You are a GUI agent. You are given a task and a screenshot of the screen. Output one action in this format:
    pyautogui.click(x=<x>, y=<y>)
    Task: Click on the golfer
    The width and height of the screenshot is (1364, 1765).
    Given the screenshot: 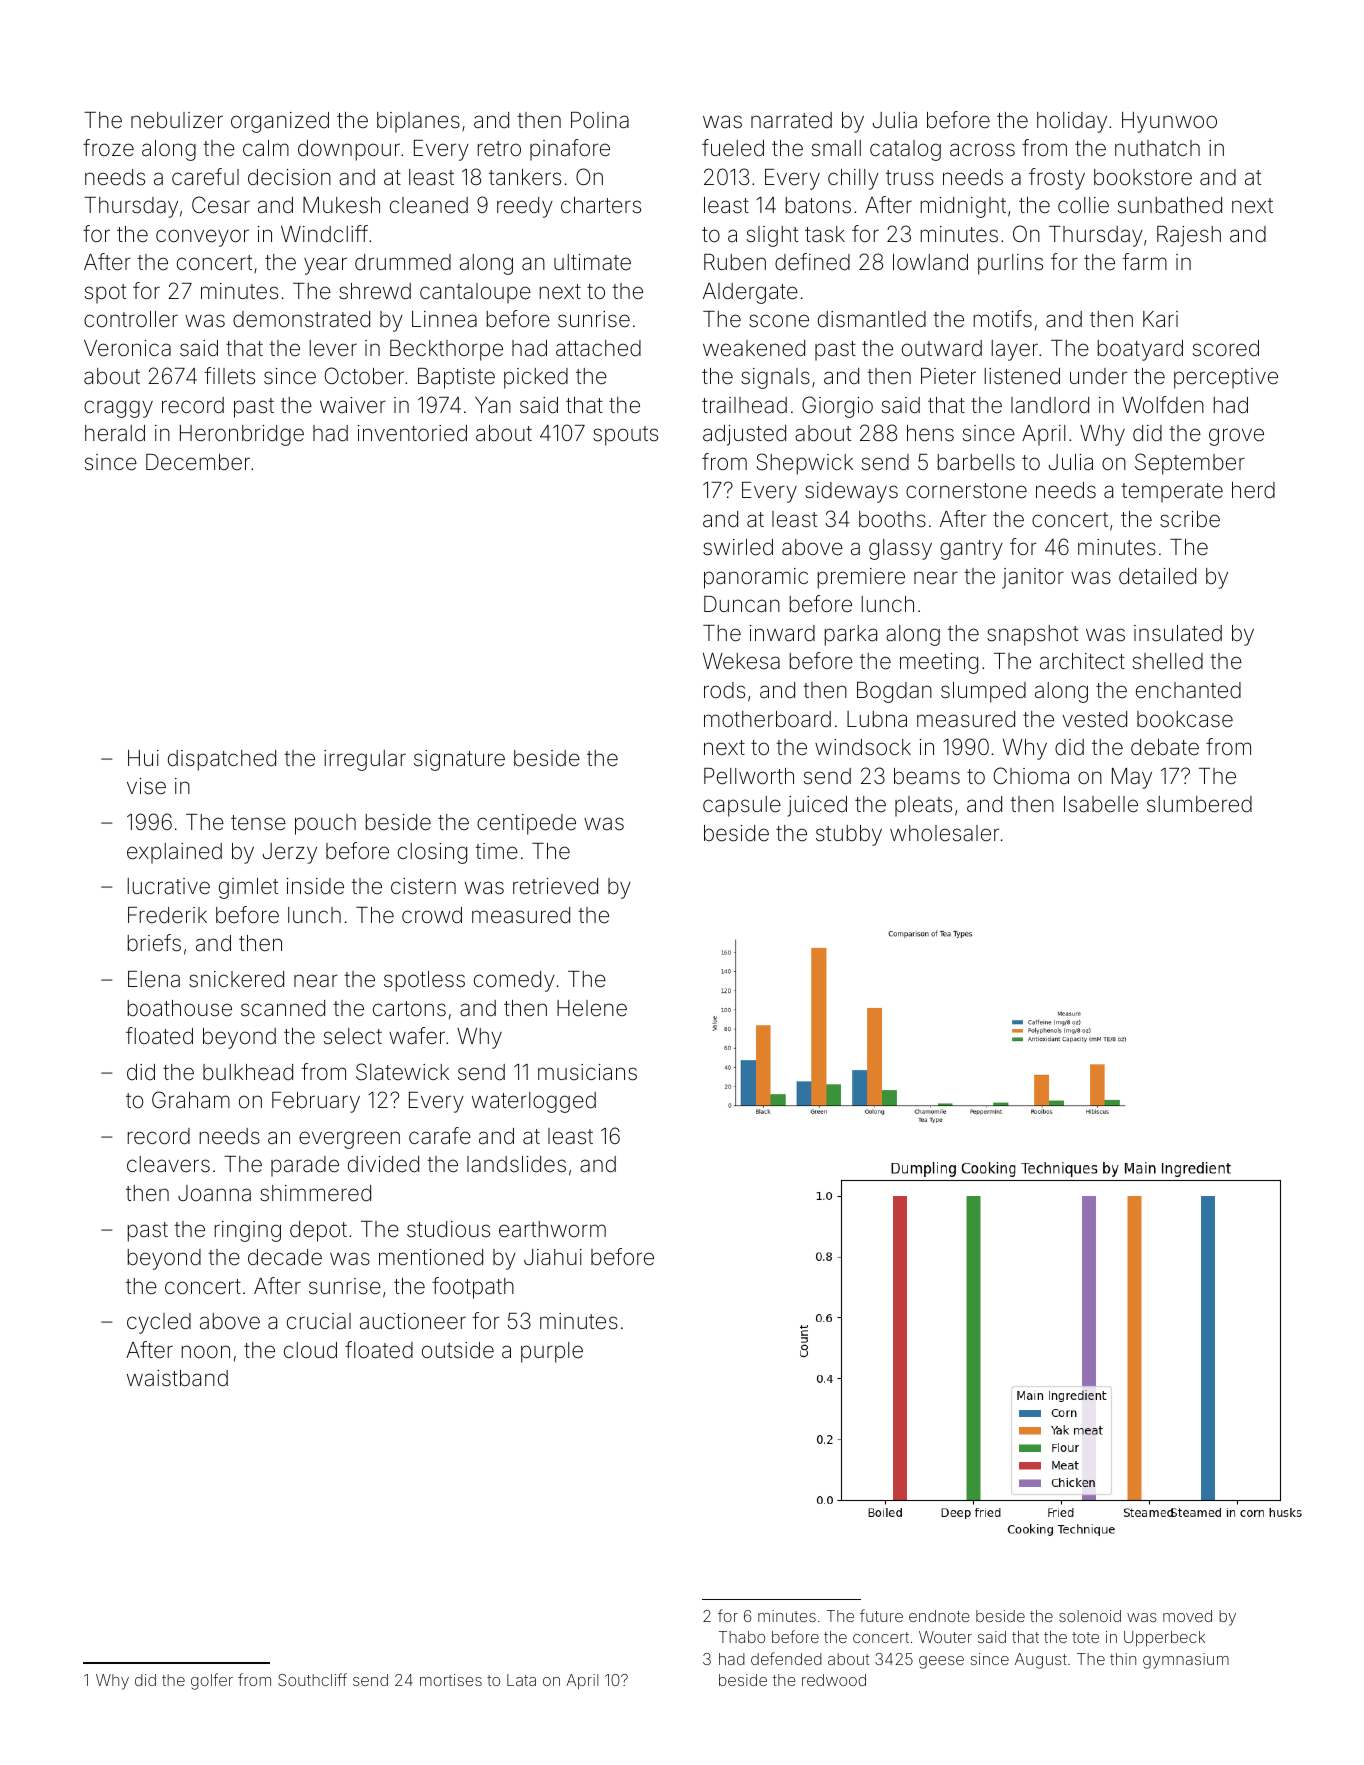 What is the action you would take?
    pyautogui.click(x=212, y=1681)
